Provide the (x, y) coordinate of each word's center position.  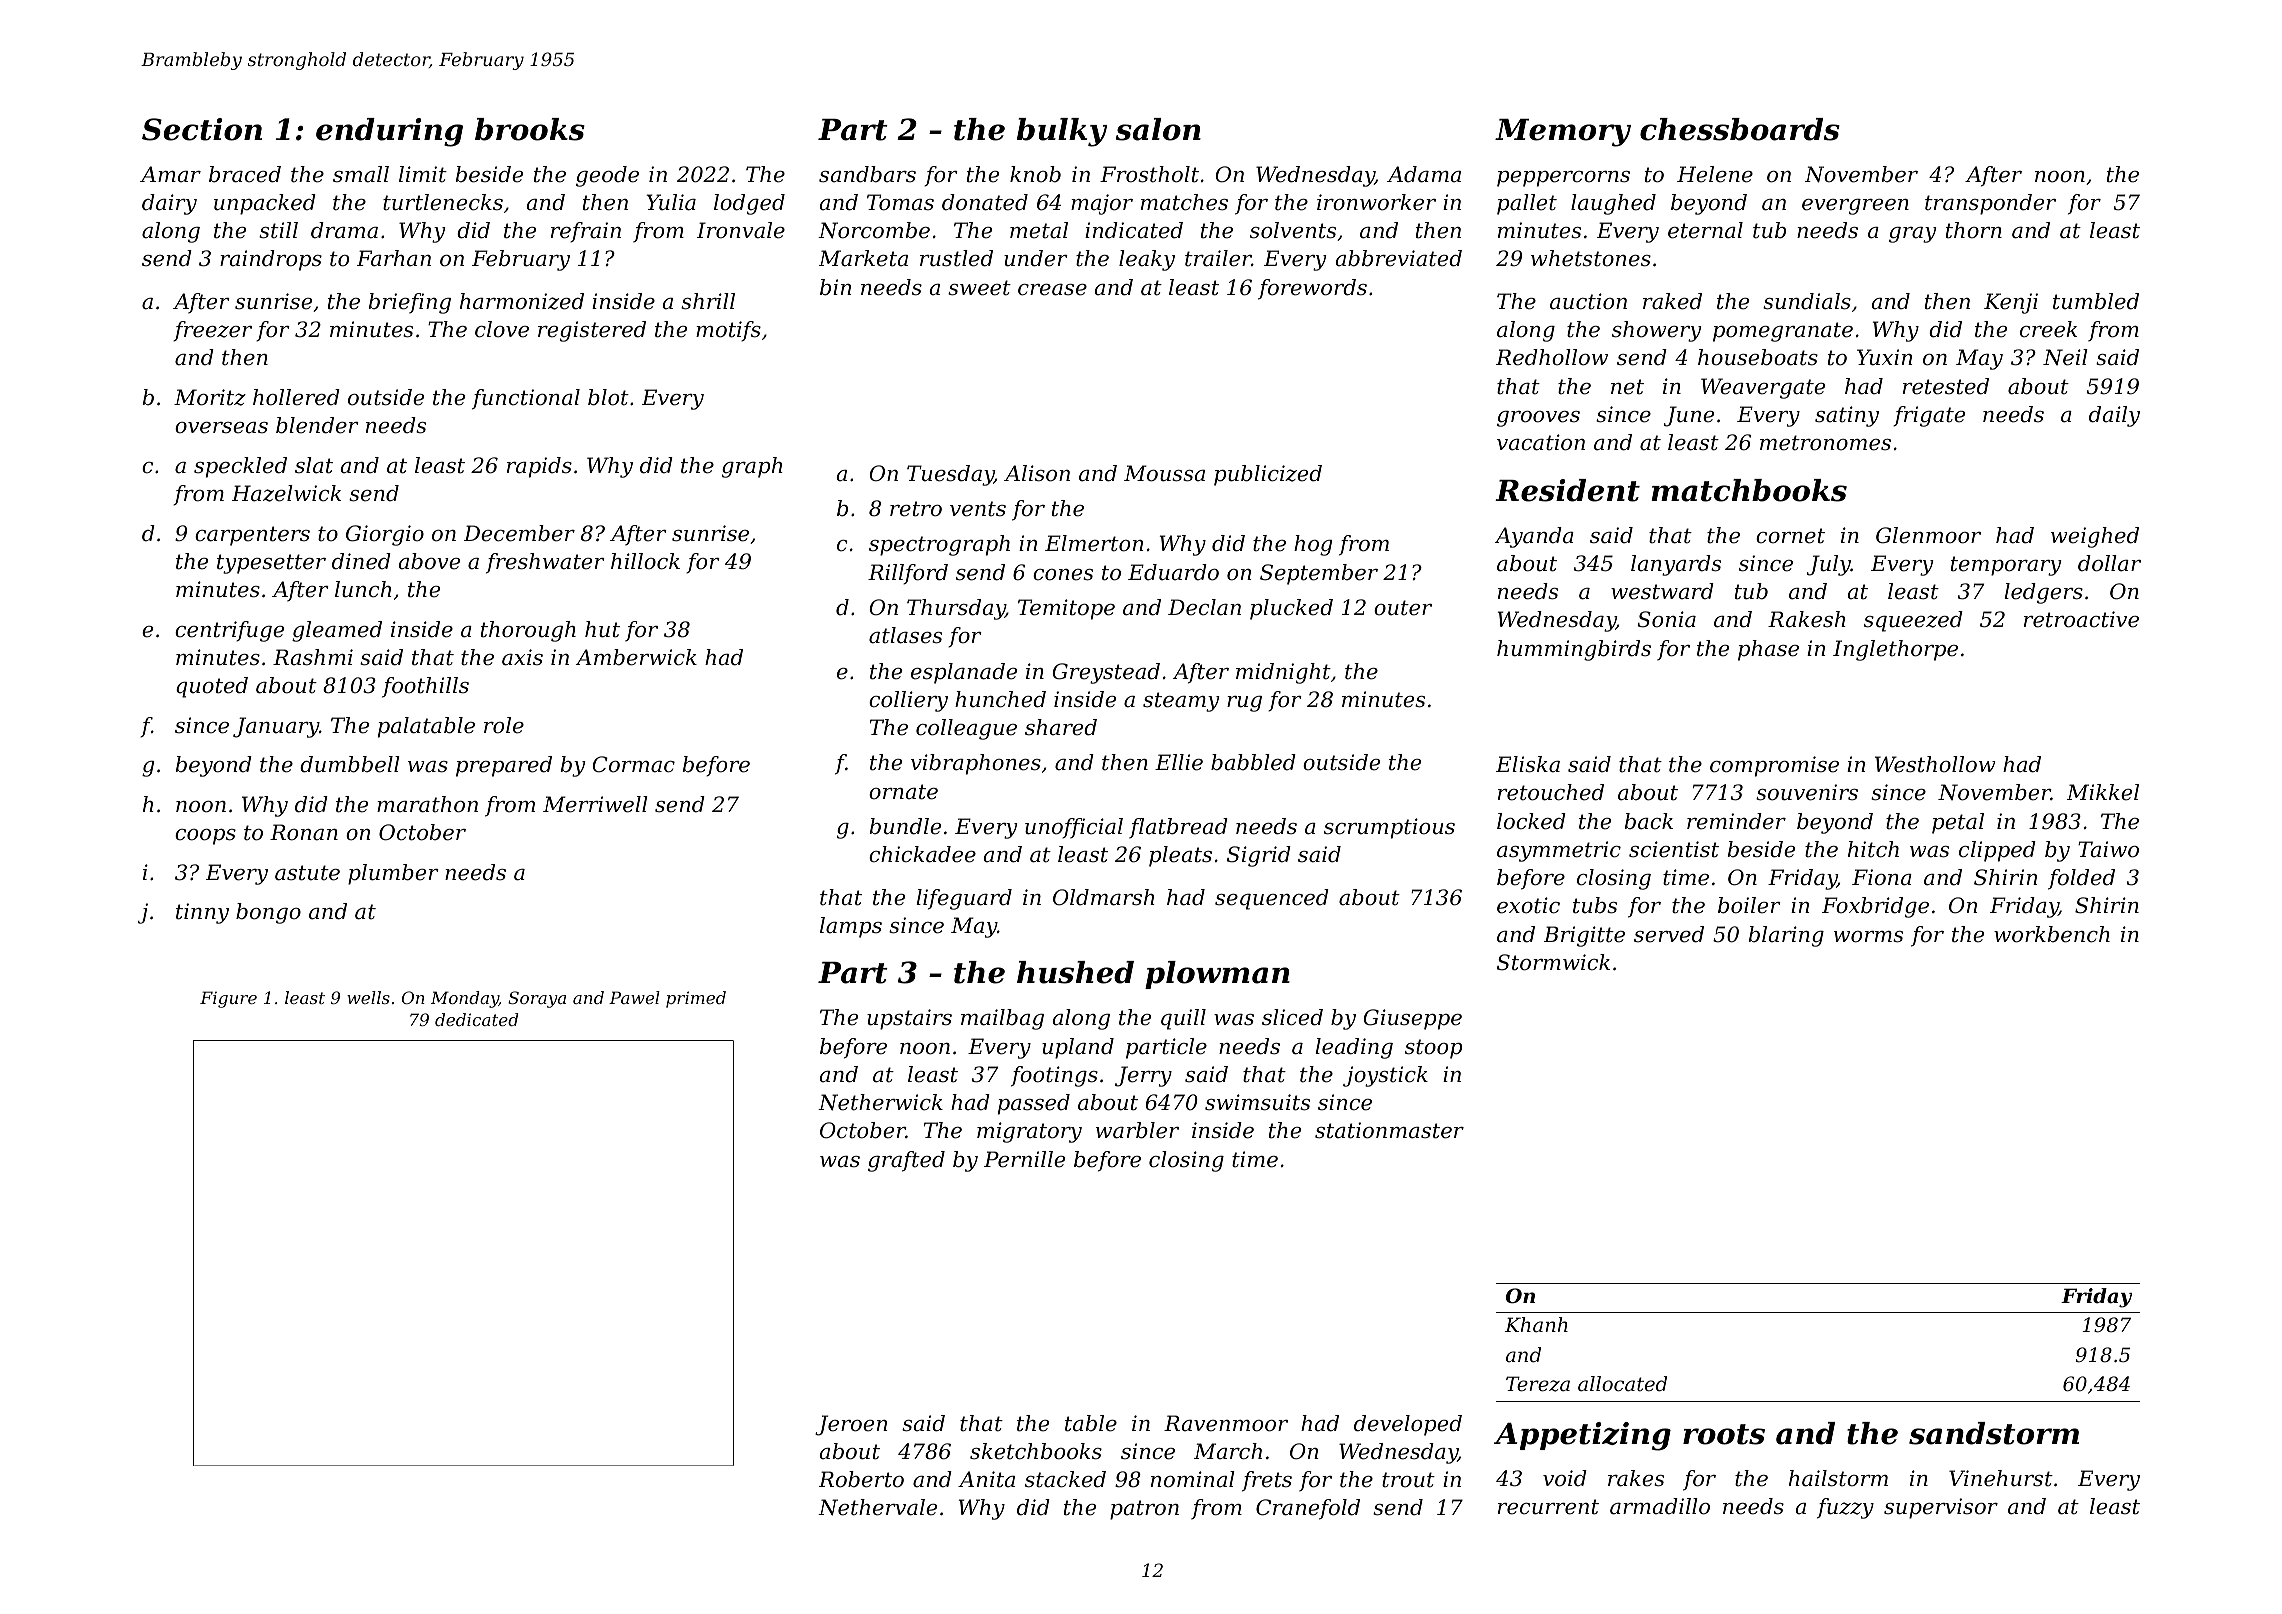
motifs (728, 331)
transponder (1990, 204)
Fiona (1882, 877)
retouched (1551, 792)
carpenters (252, 536)
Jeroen (851, 1425)
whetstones (1591, 258)
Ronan (304, 832)
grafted (906, 1161)
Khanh (1536, 1324)
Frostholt (1149, 174)
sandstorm (1994, 1433)
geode (607, 176)
